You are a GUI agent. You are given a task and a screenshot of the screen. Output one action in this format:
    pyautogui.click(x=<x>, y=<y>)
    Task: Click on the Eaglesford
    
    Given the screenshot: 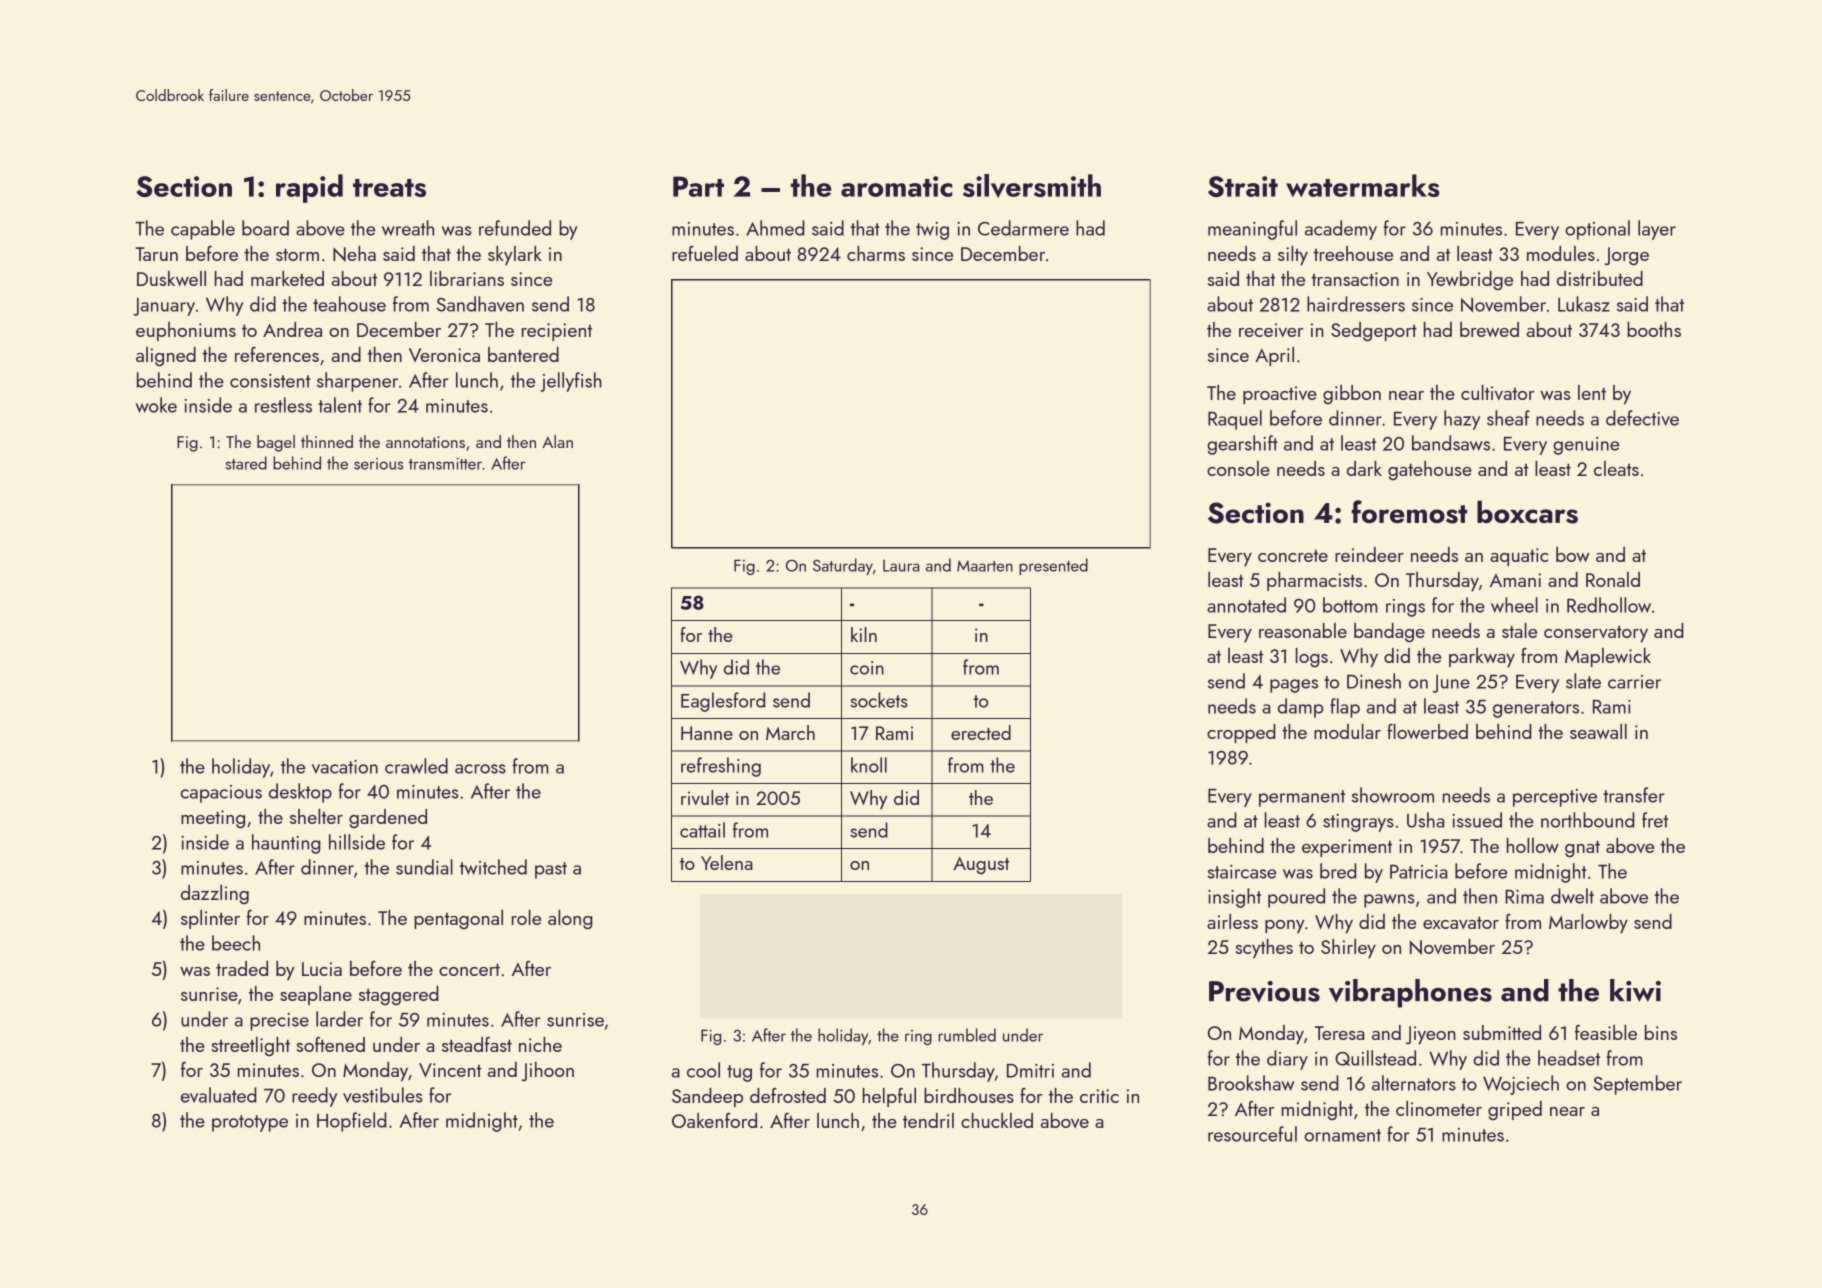 What is the action you would take?
    pyautogui.click(x=723, y=702)
